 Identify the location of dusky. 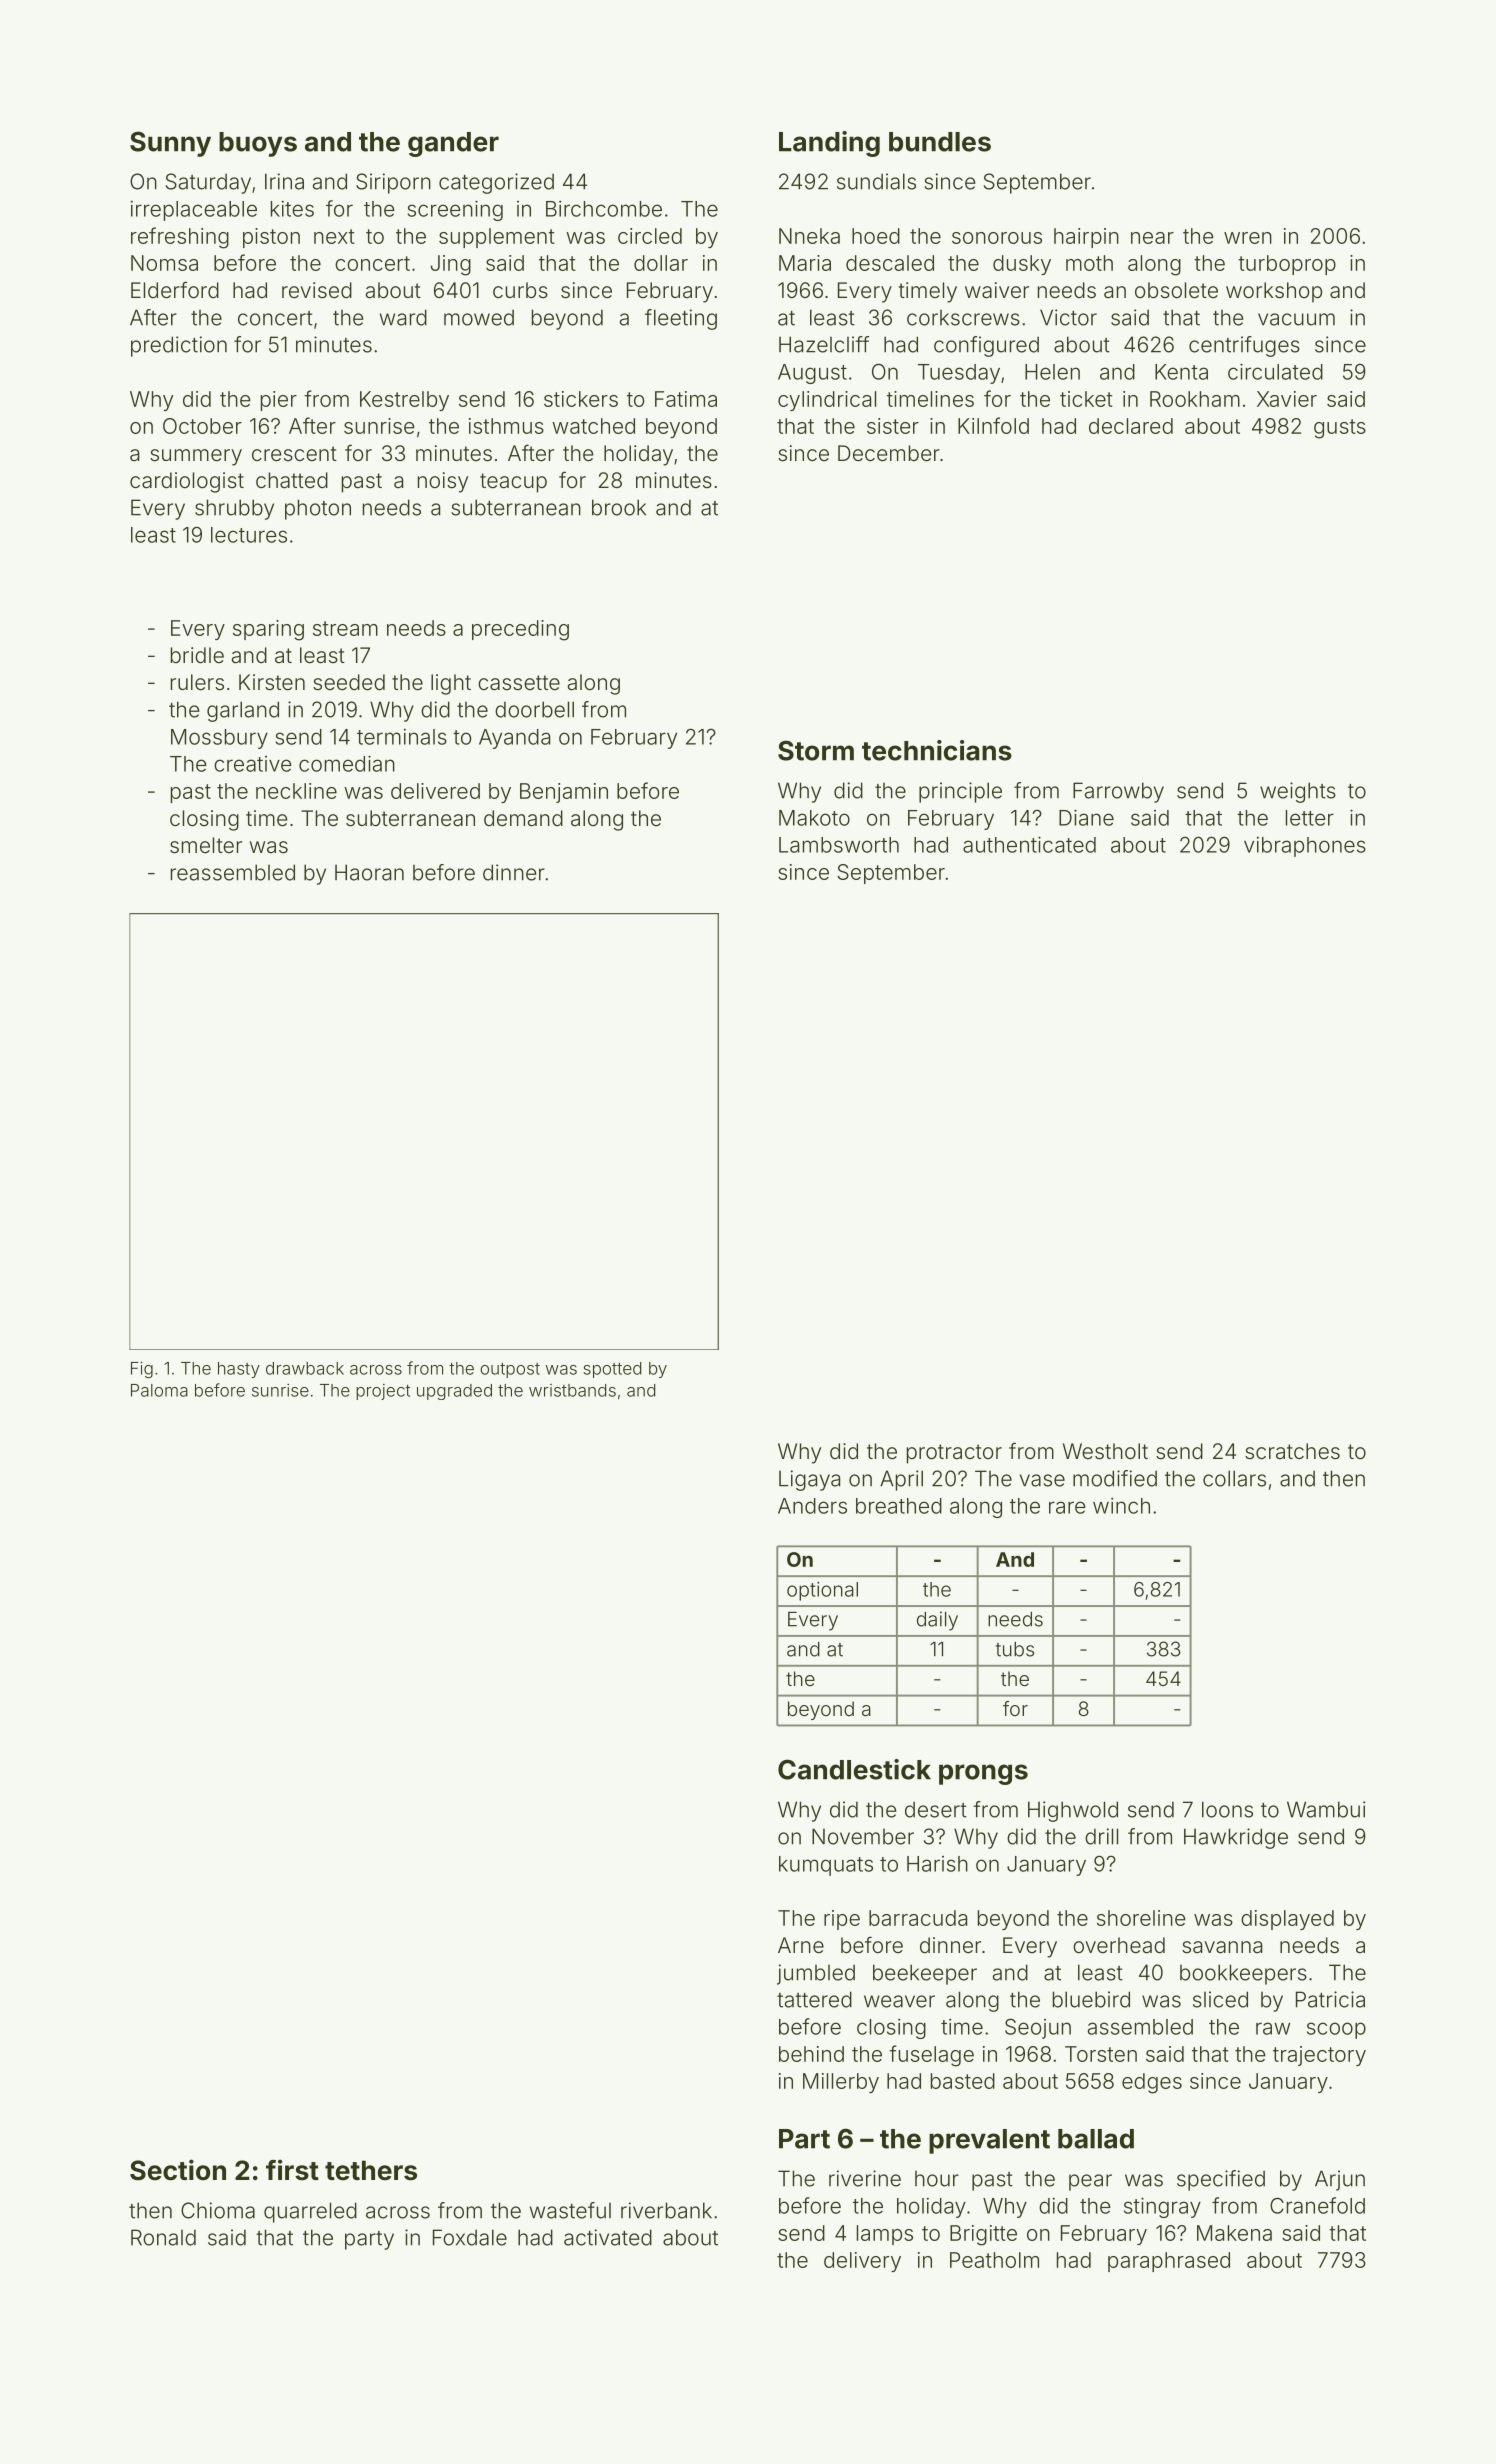
(1022, 265).
